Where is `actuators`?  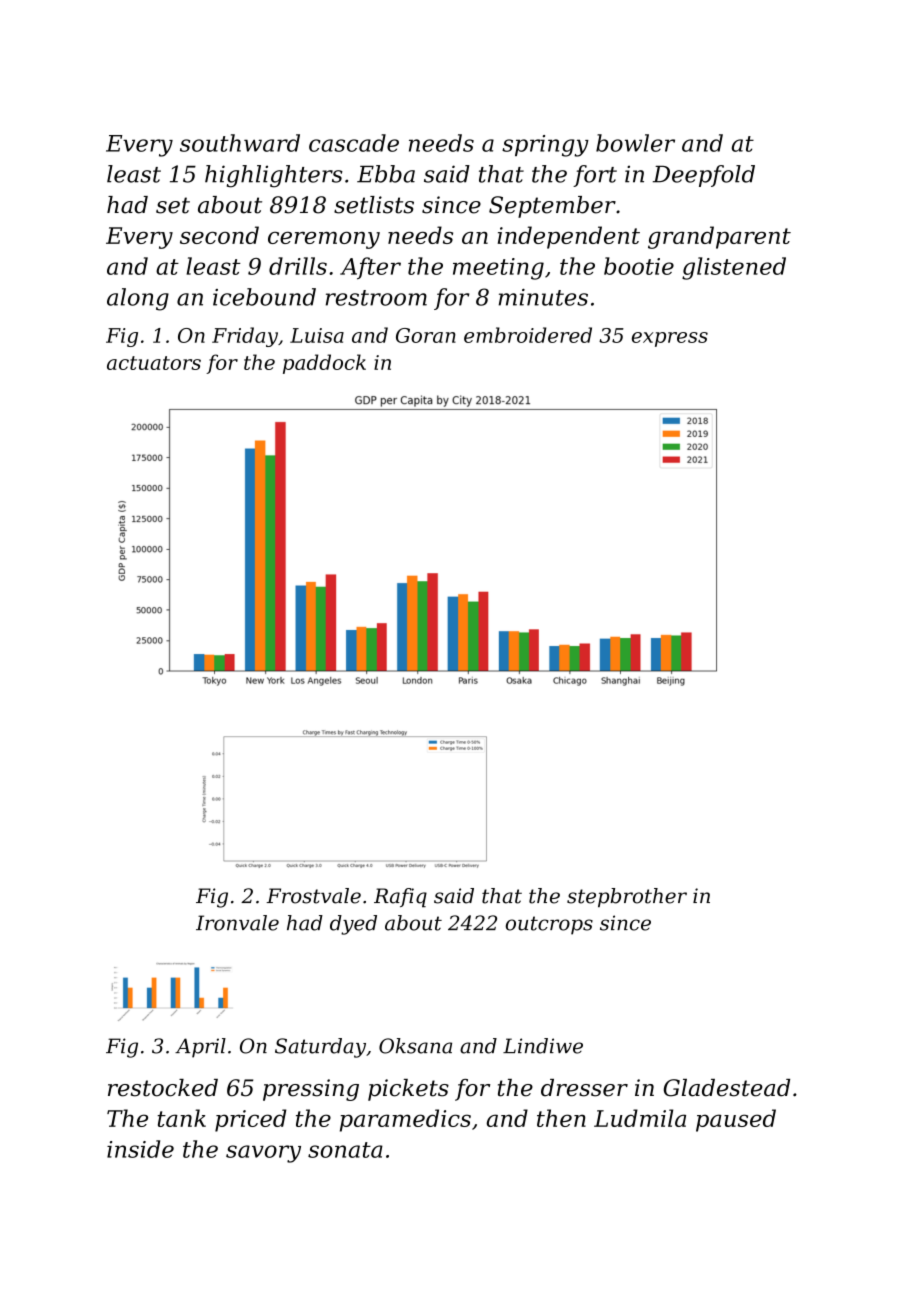 actuators is located at coordinates (154, 363).
